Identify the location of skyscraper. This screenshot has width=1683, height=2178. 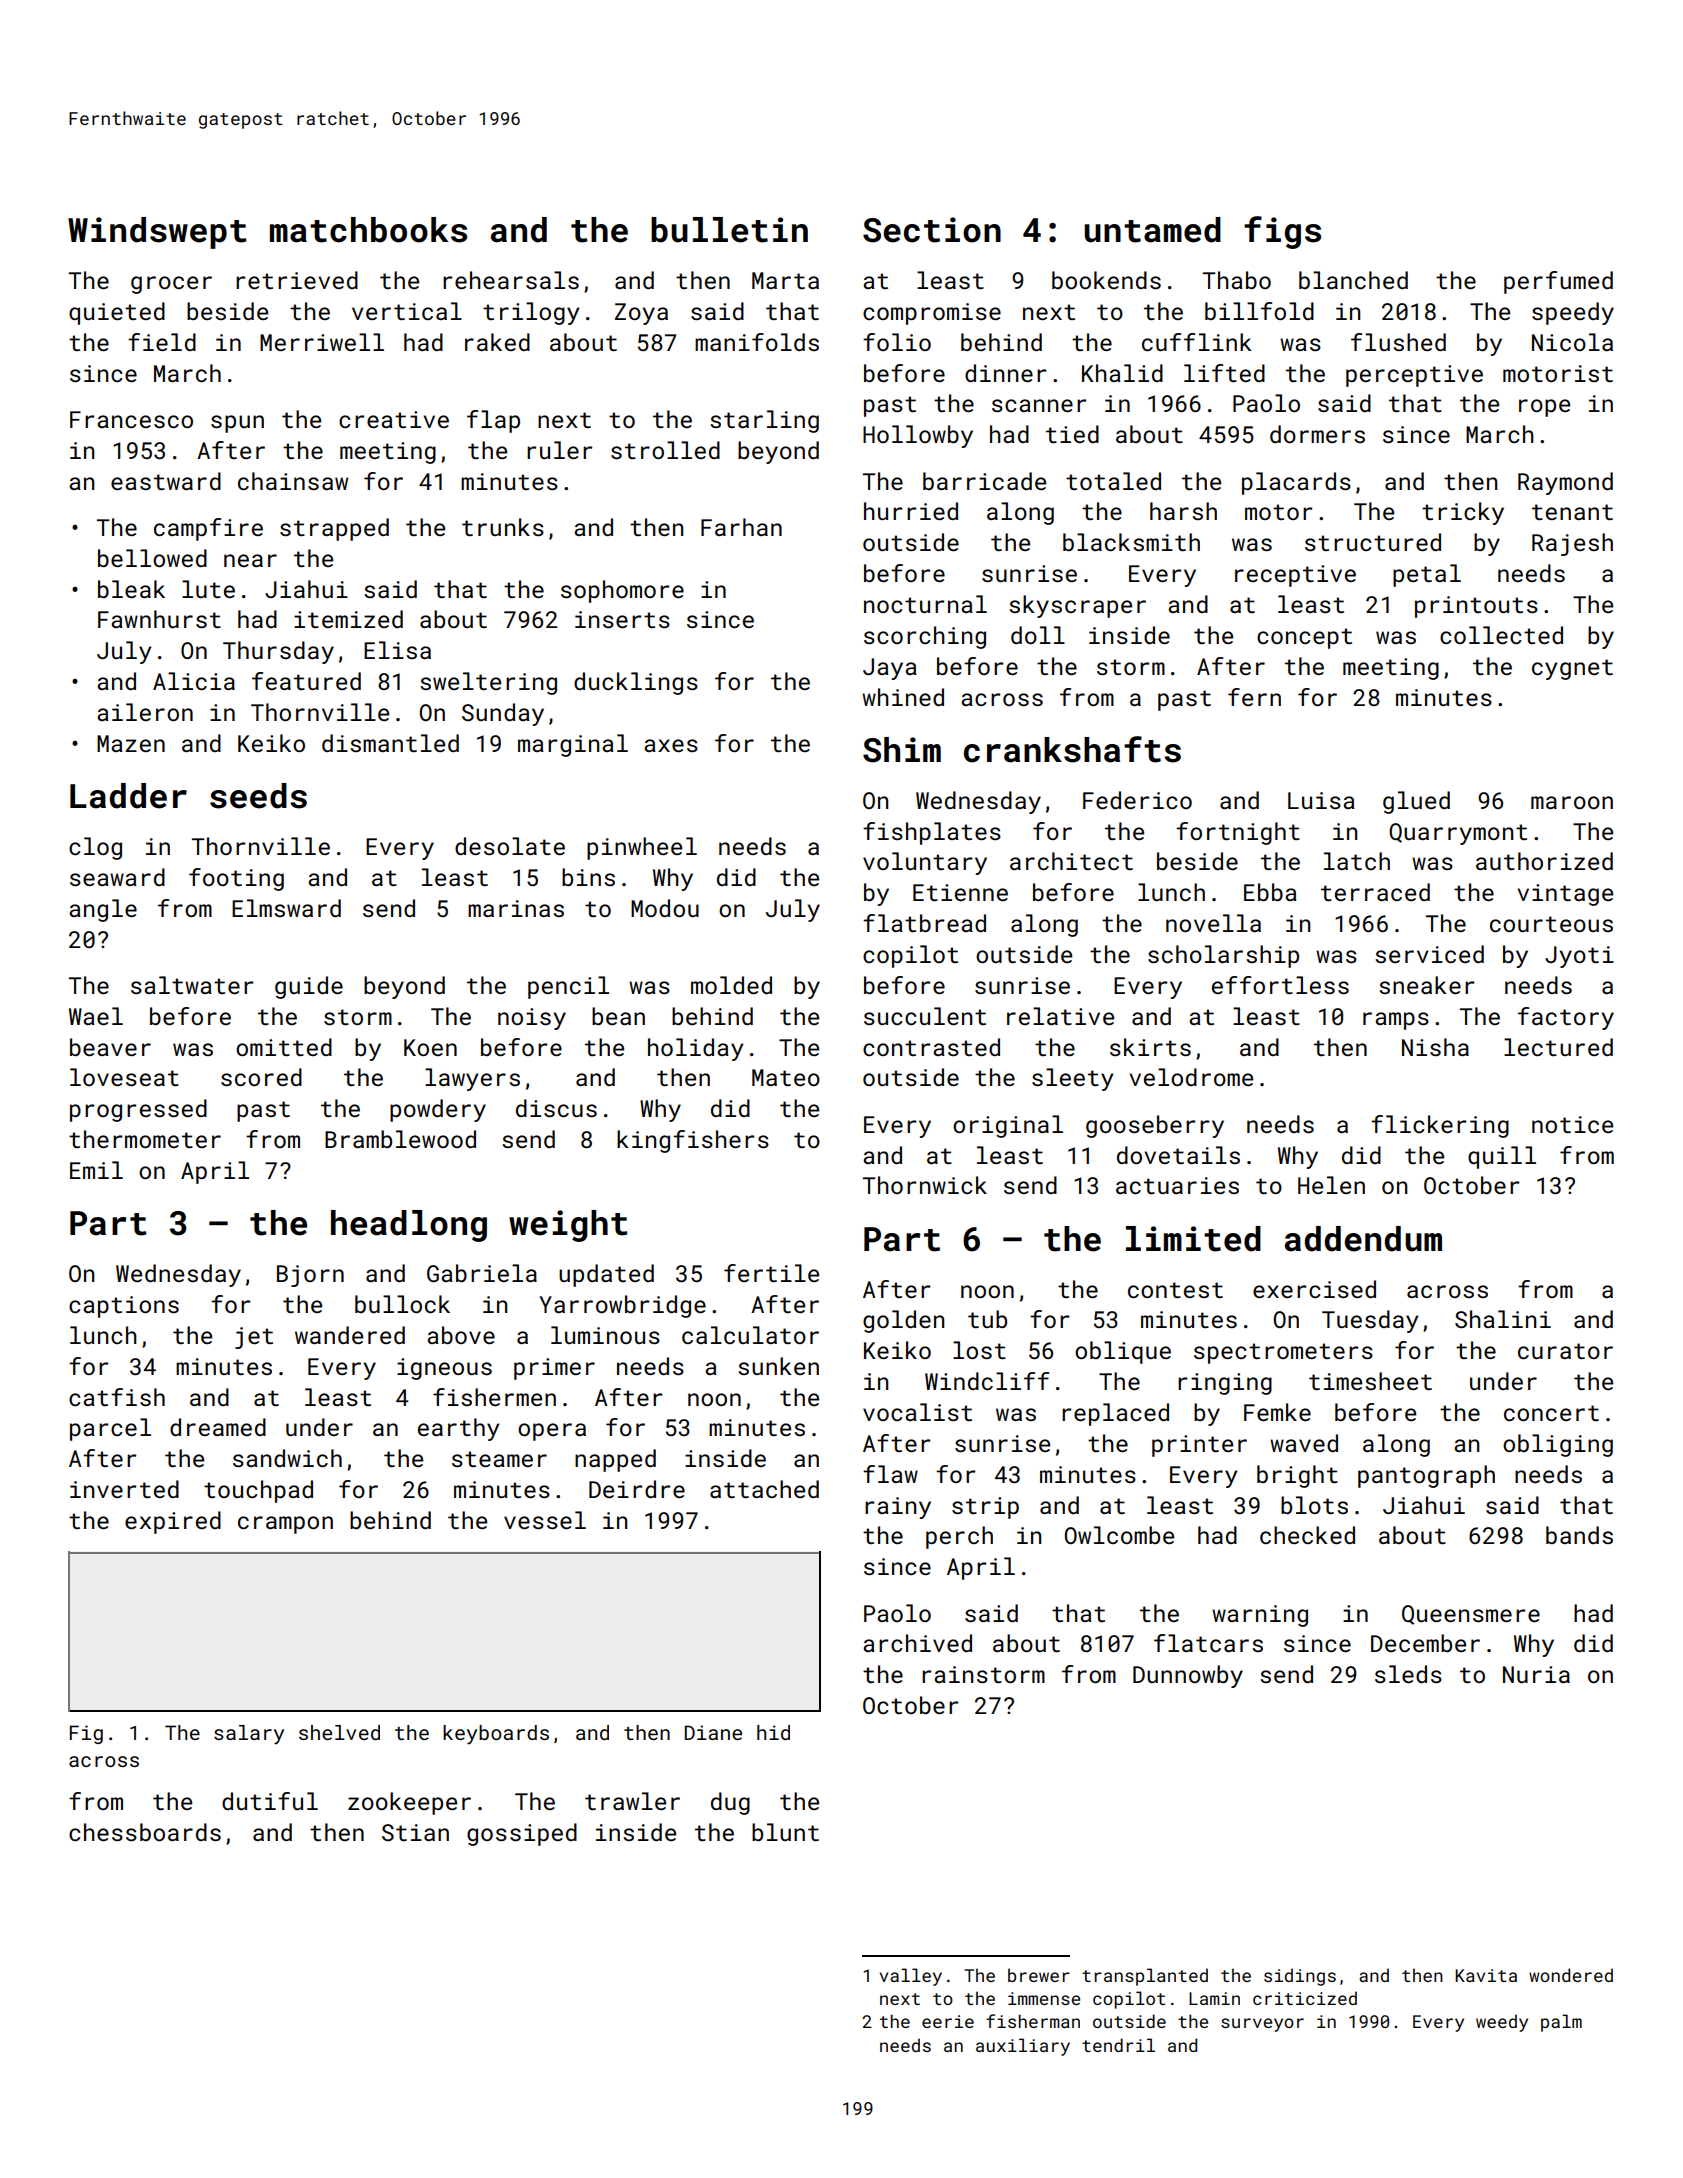
(1077, 606).
